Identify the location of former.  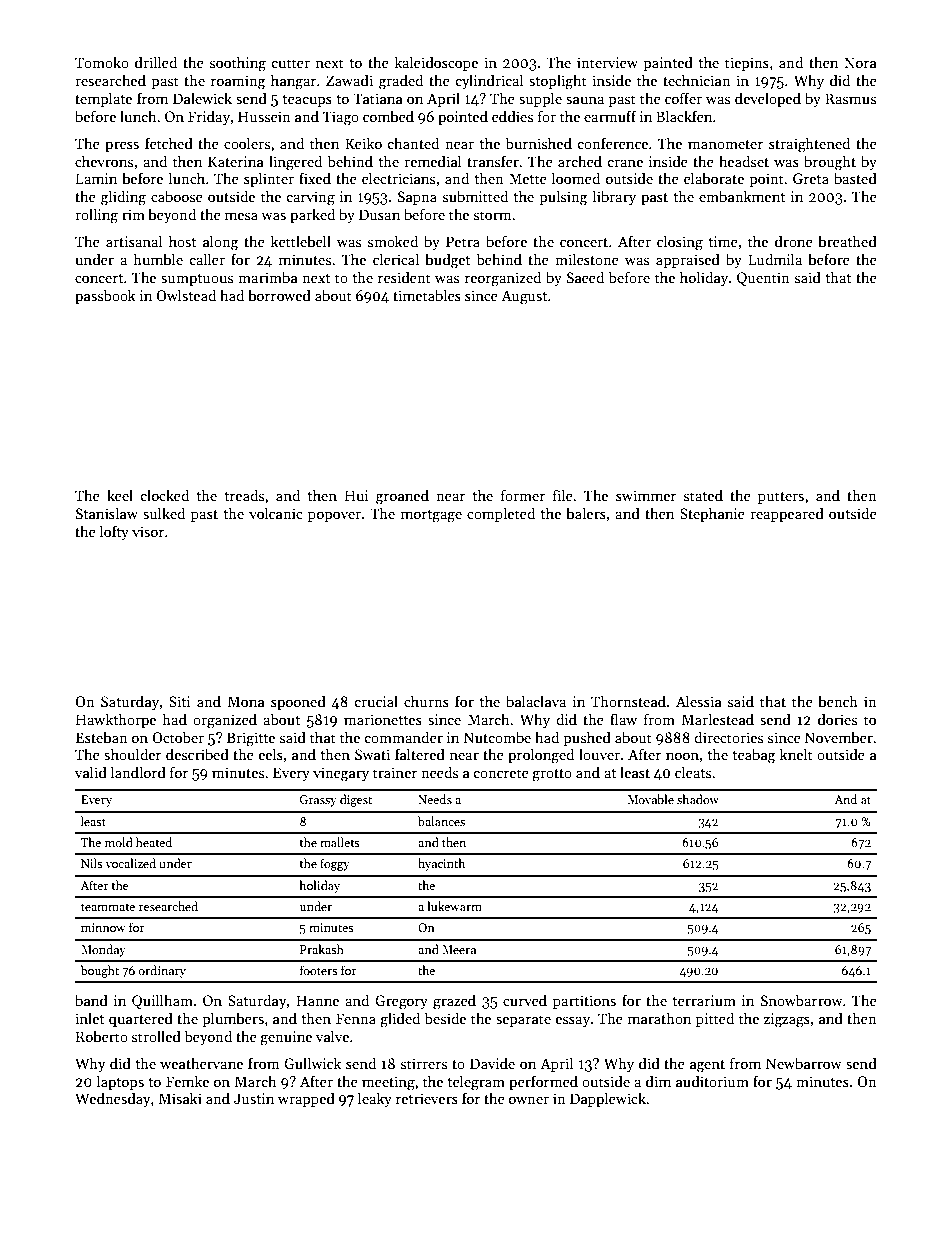
(523, 495).
